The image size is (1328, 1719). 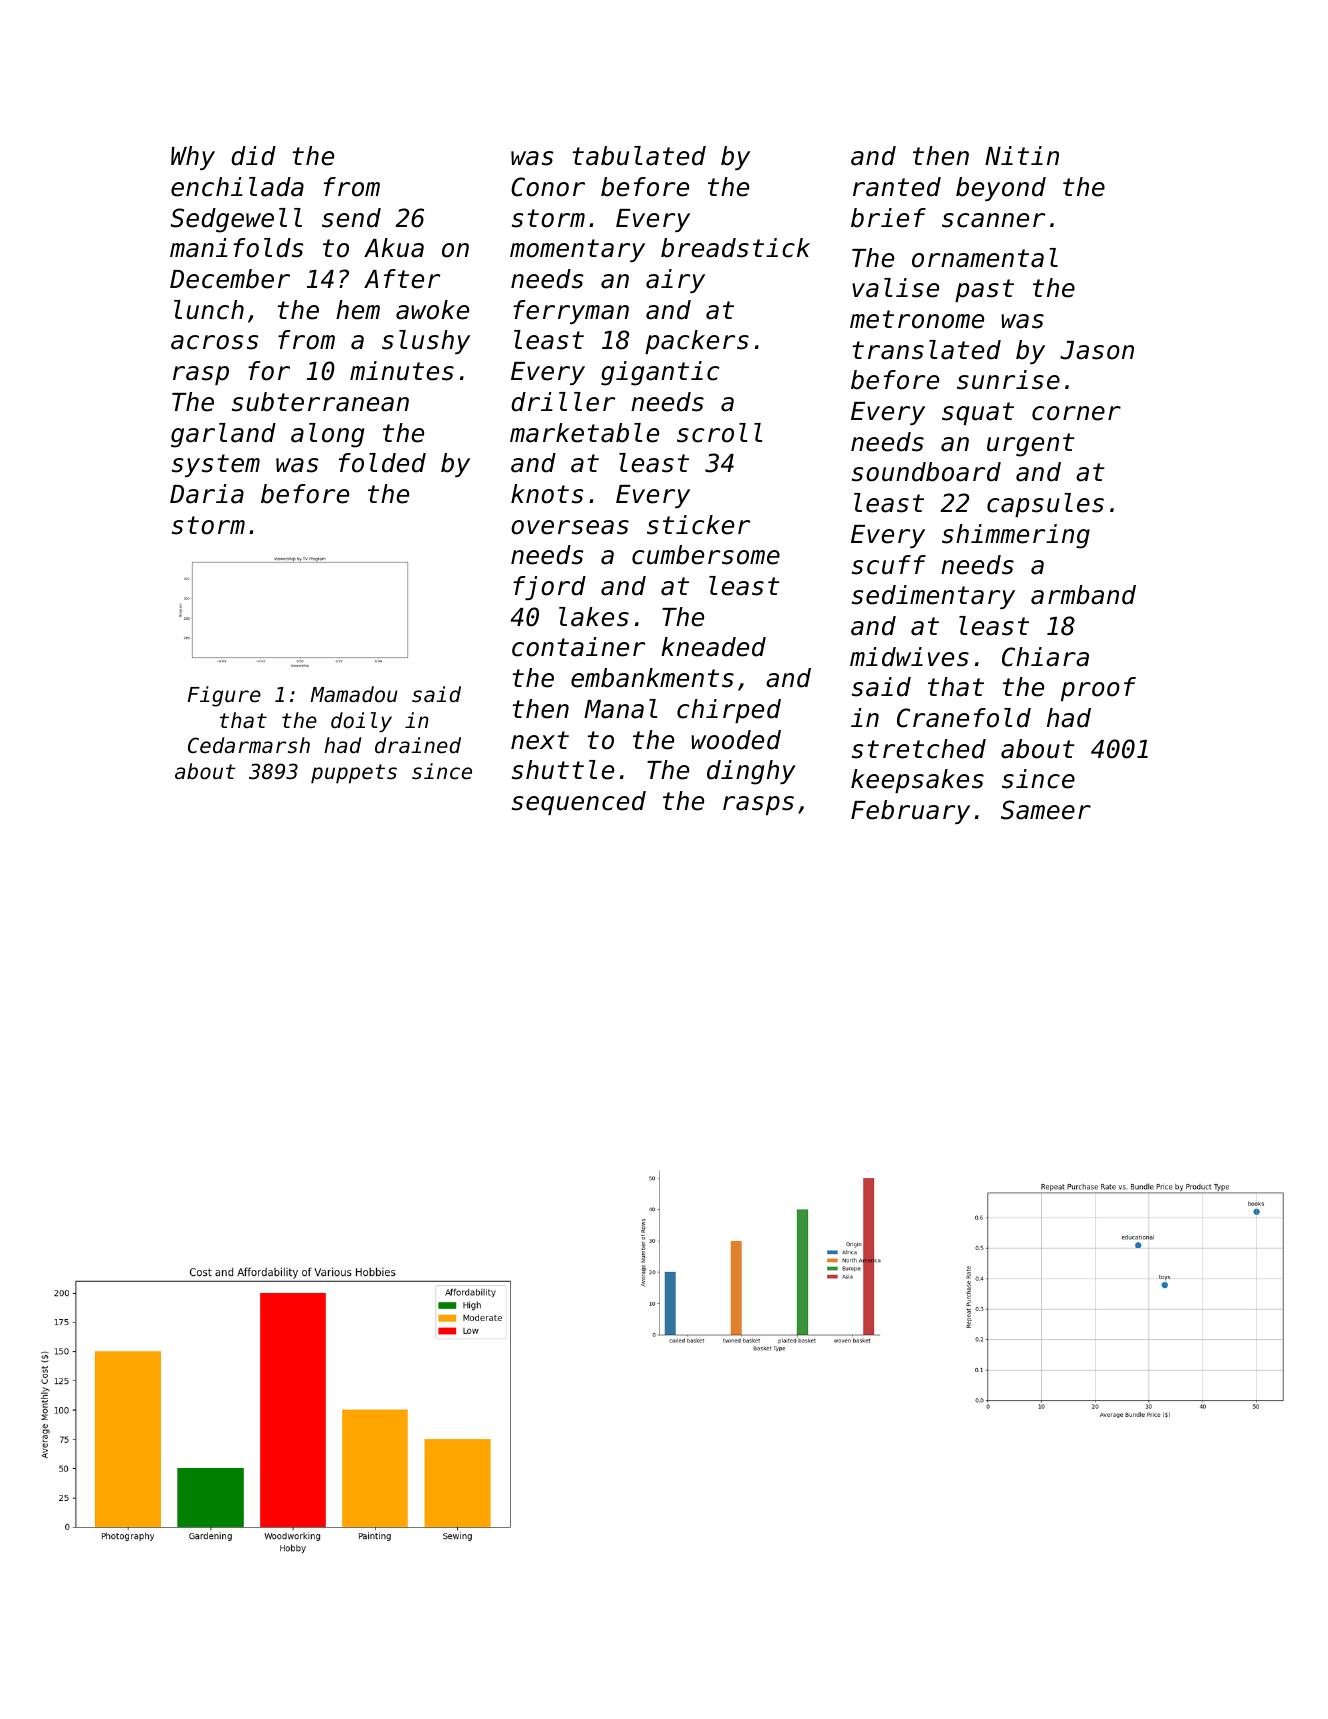 What do you see at coordinates (639, 156) in the image?
I see `tabulated` at bounding box center [639, 156].
